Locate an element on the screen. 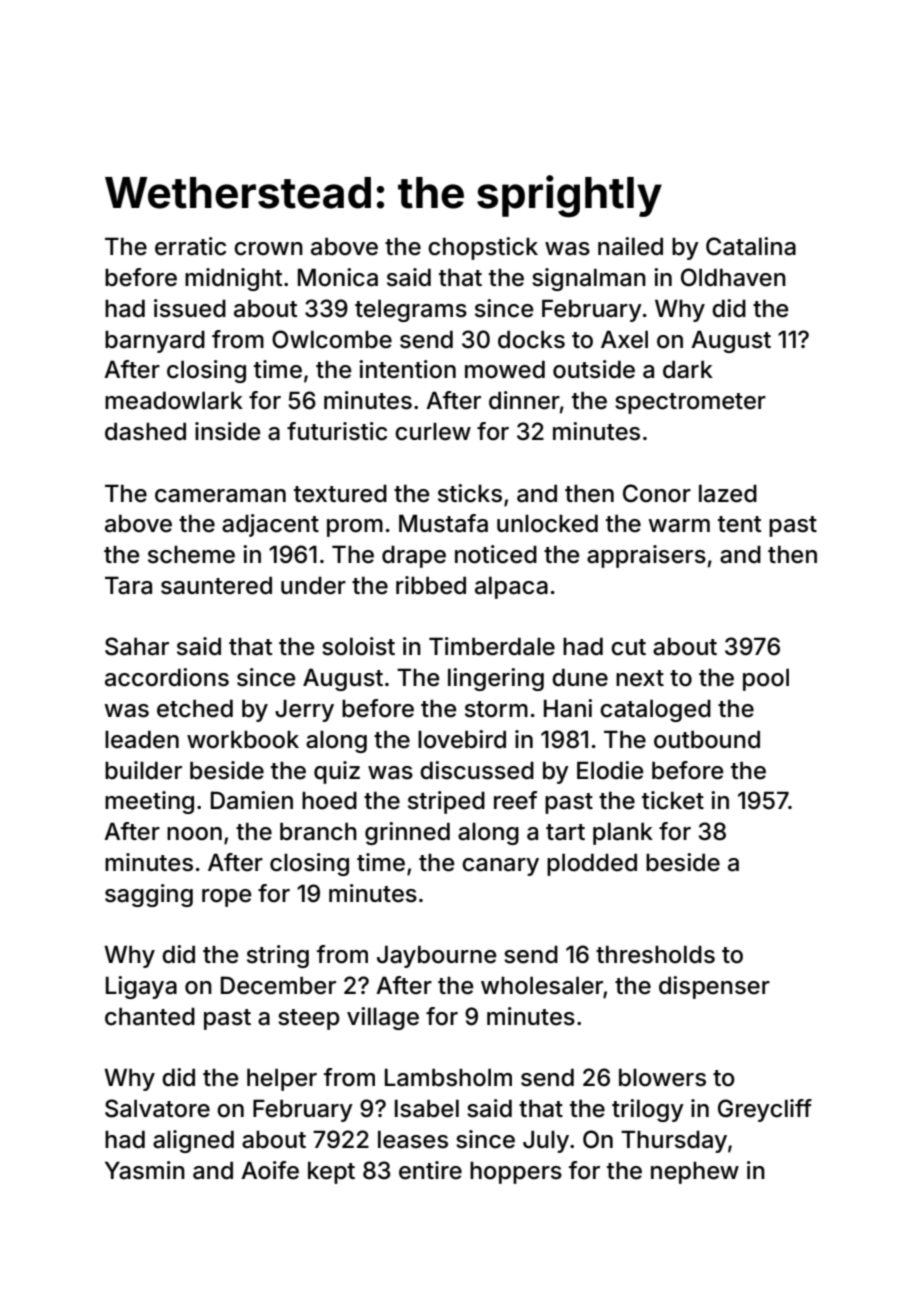 The width and height of the screenshot is (924, 1311). Owlcombe is located at coordinates (332, 339).
